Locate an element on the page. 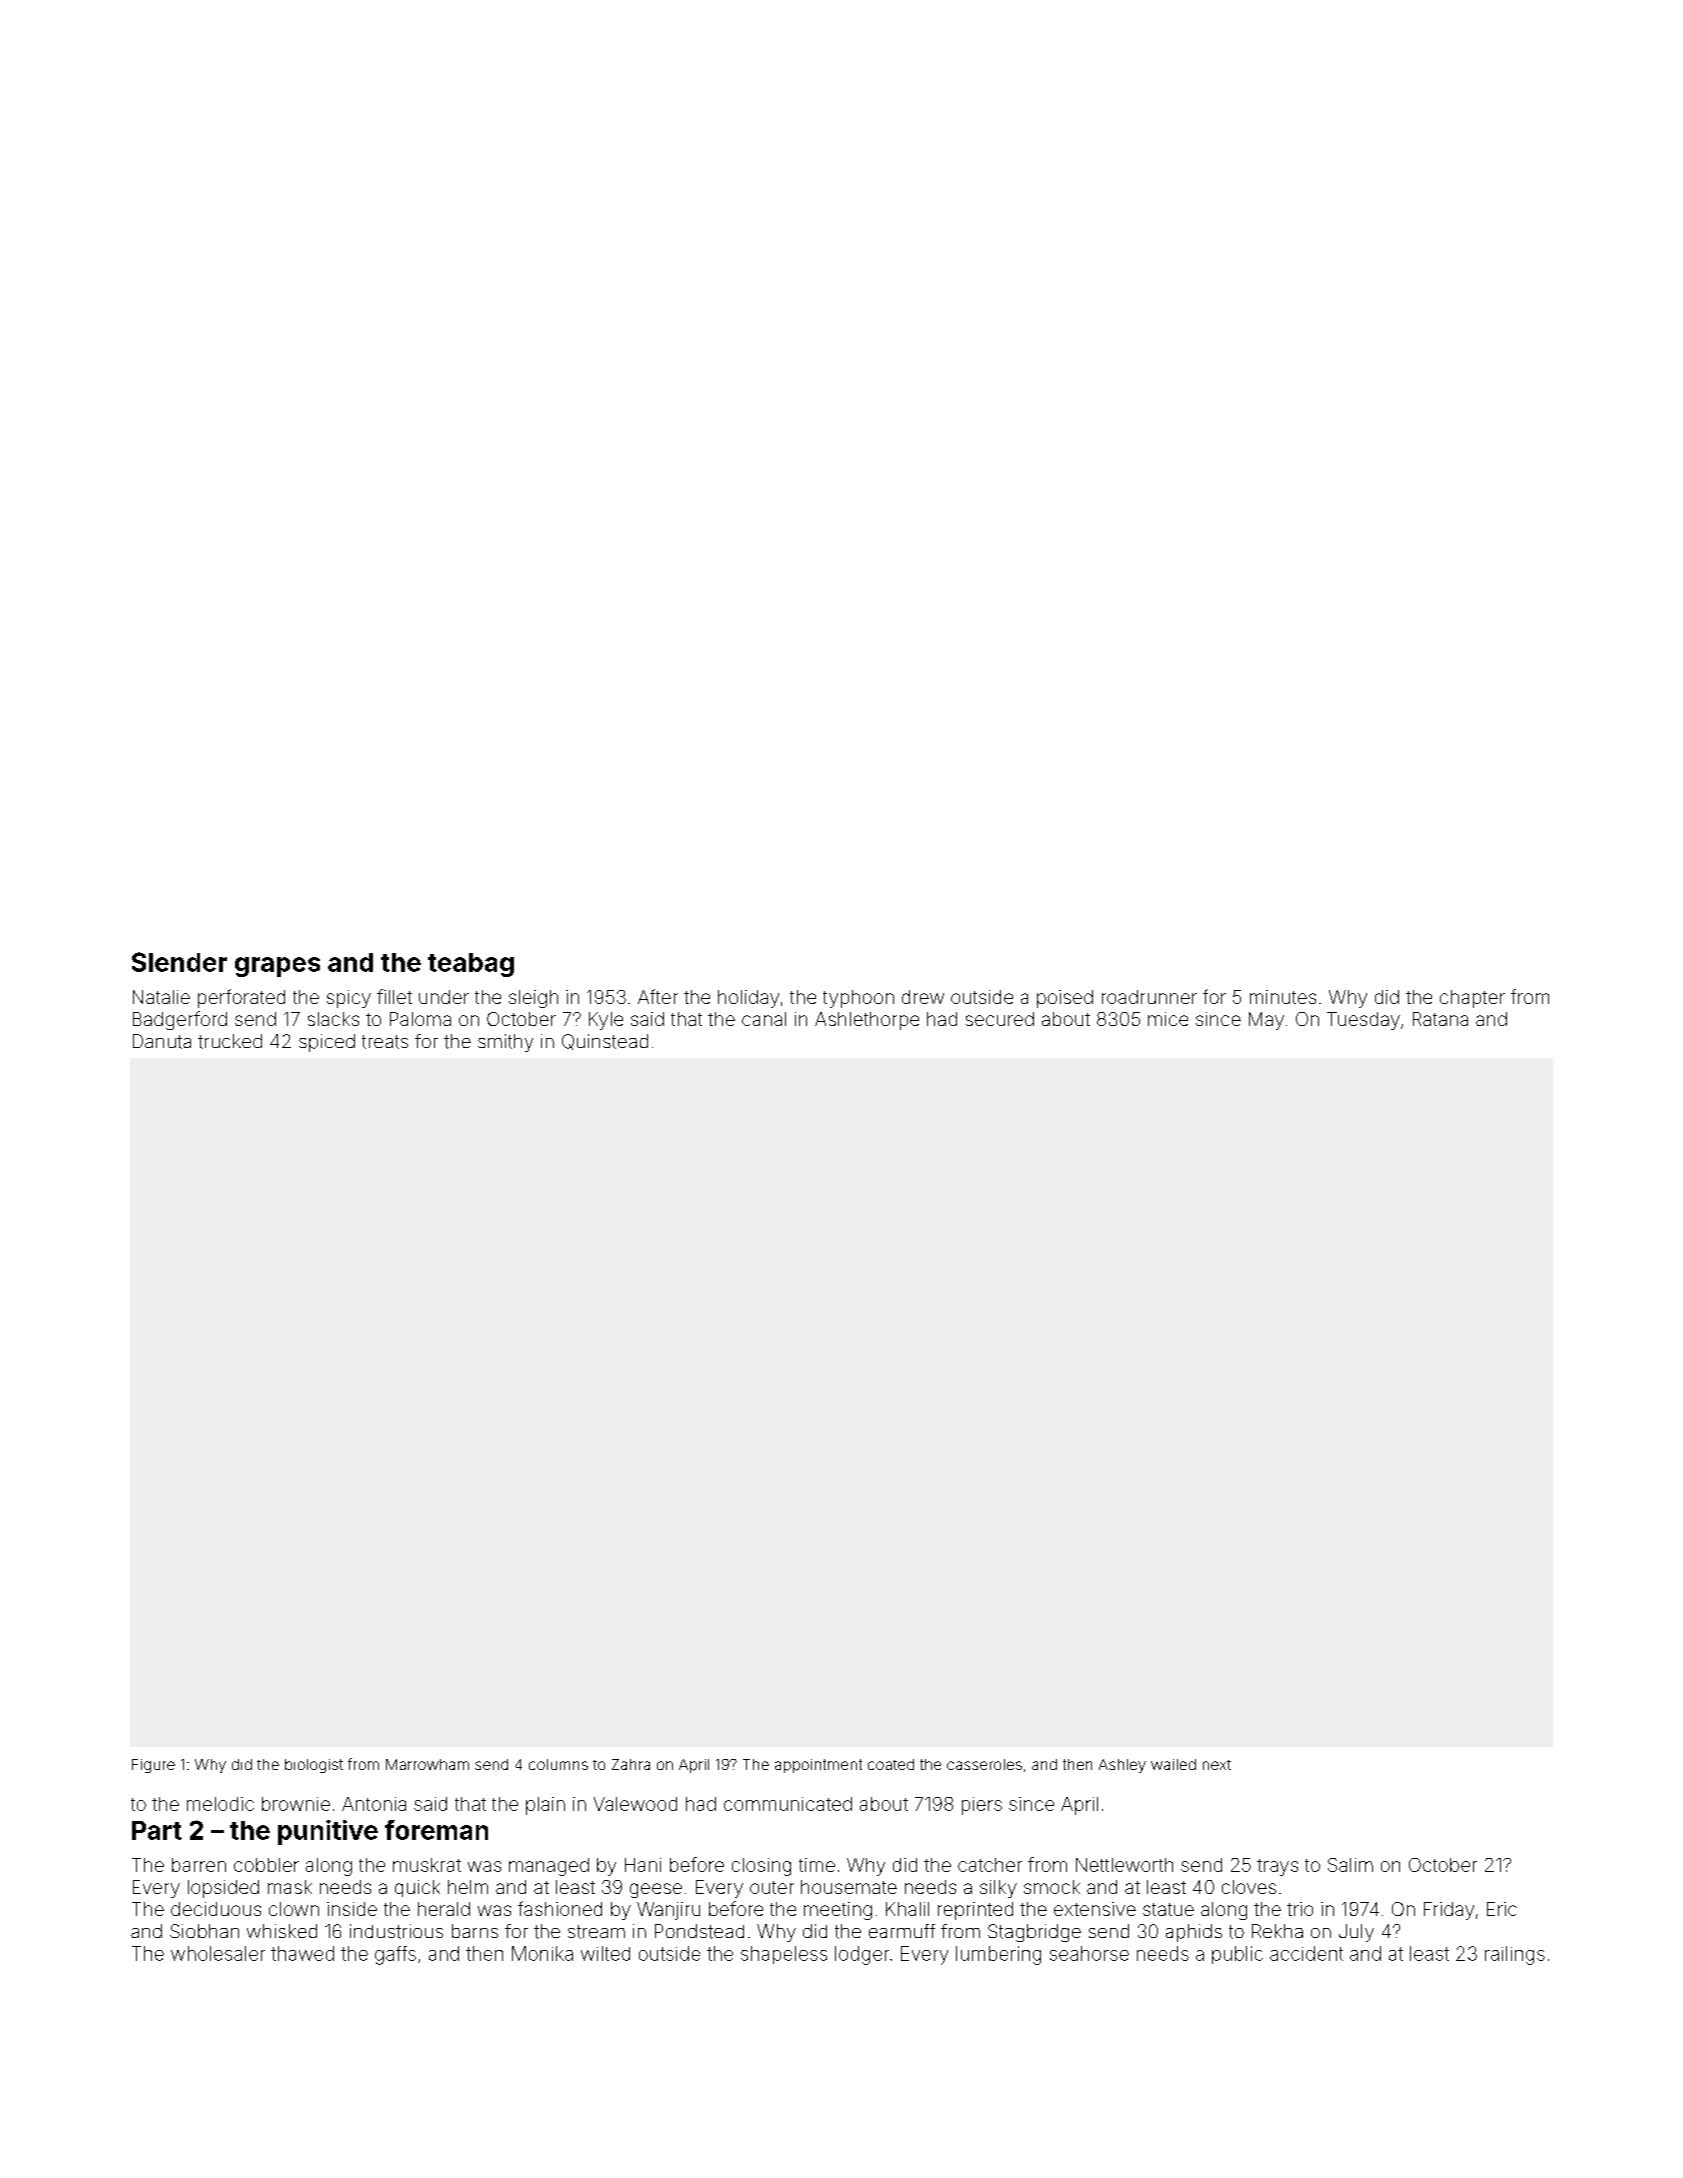  minutes is located at coordinates (1283, 997).
